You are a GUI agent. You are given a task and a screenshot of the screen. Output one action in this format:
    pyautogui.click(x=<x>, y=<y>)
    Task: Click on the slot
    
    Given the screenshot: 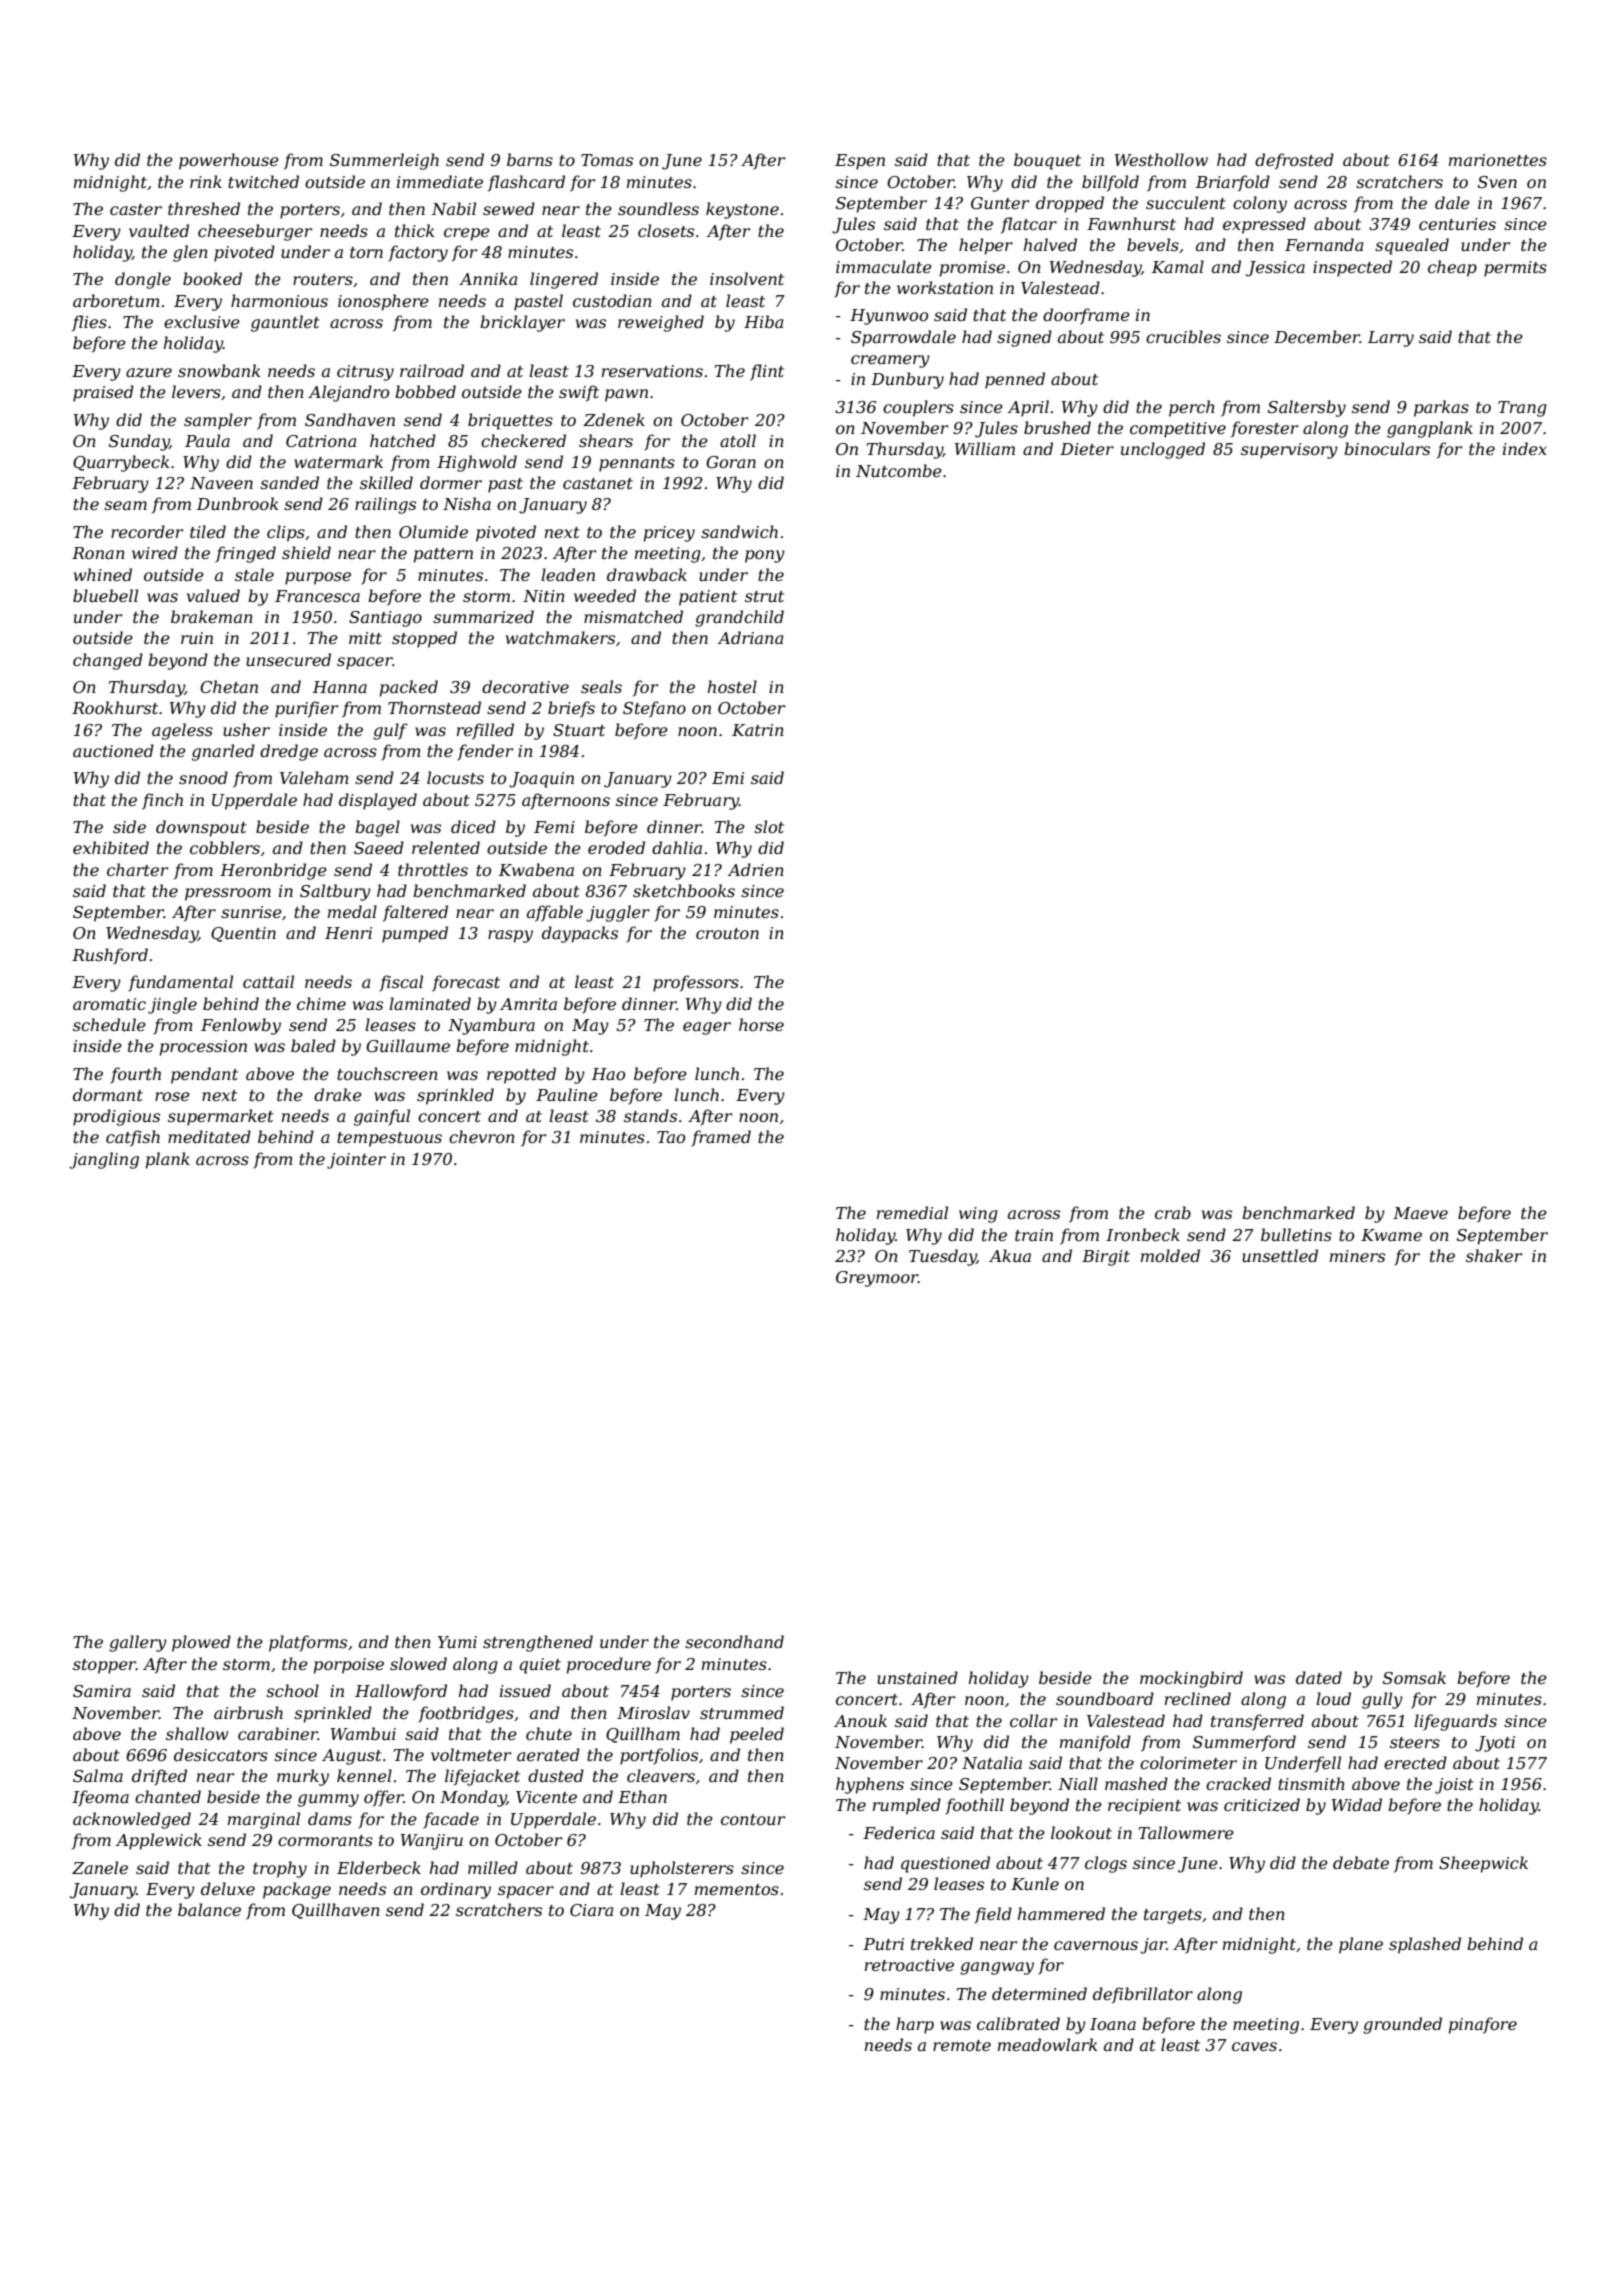 What is the action you would take?
    pyautogui.click(x=769, y=826)
